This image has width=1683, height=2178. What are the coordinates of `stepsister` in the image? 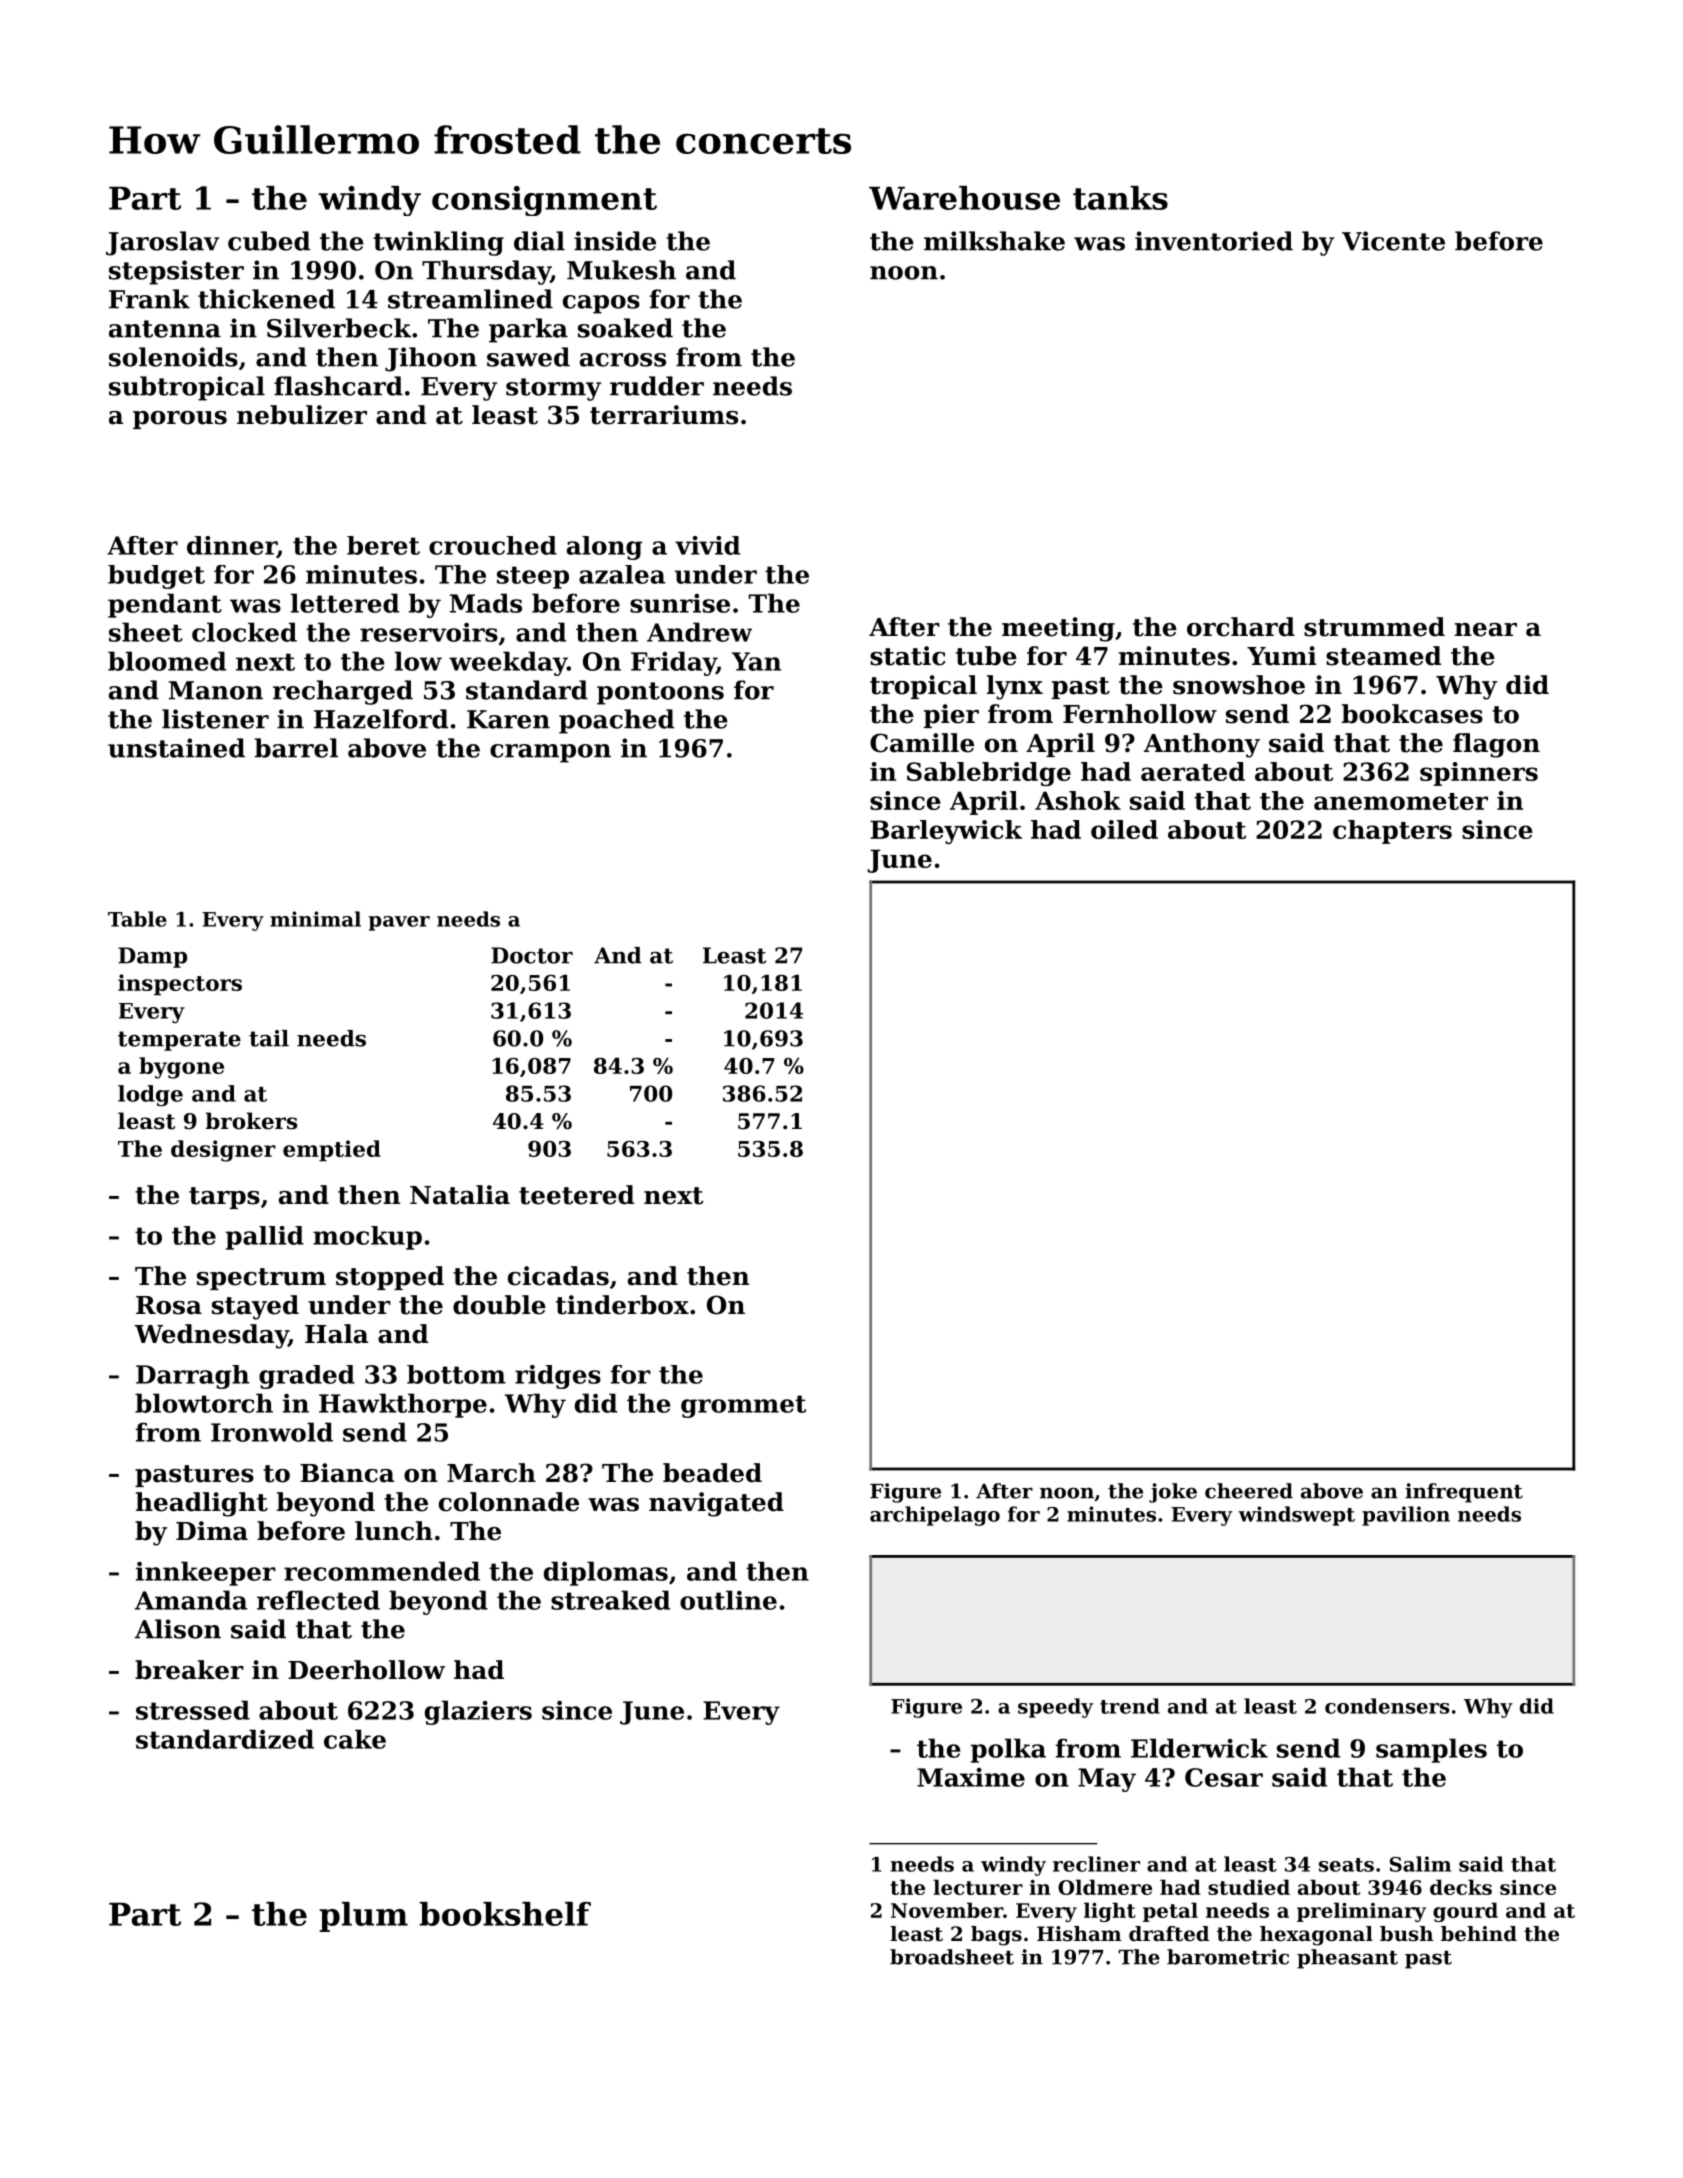 It's located at (176, 272).
